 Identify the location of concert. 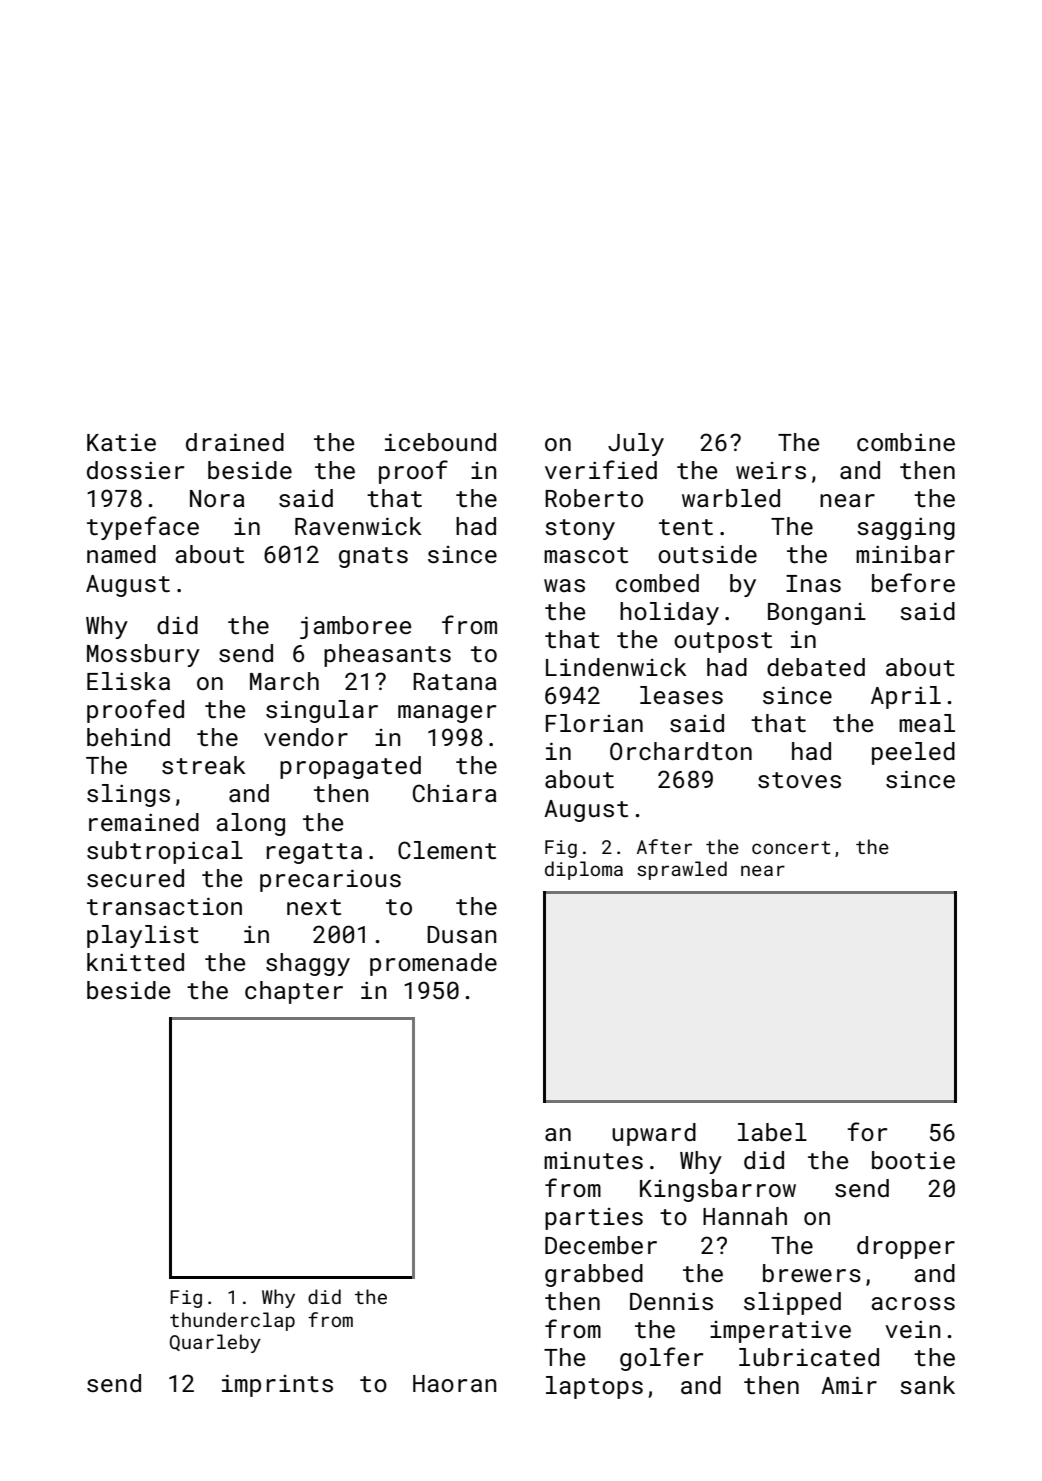
(791, 847).
